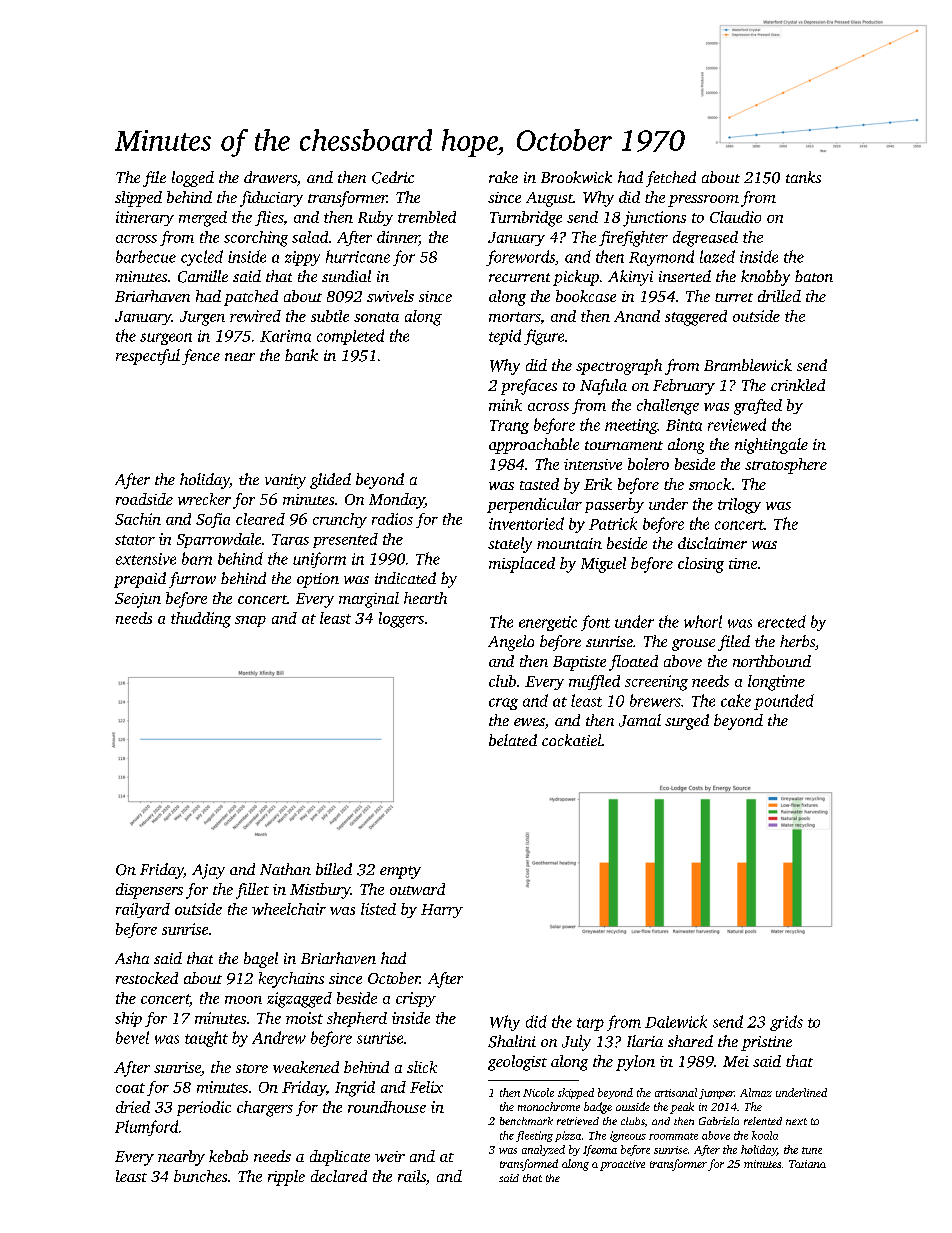 Image resolution: width=952 pixels, height=1233 pixels. Describe the element at coordinates (357, 1019) in the page. I see `shepherd` at that location.
